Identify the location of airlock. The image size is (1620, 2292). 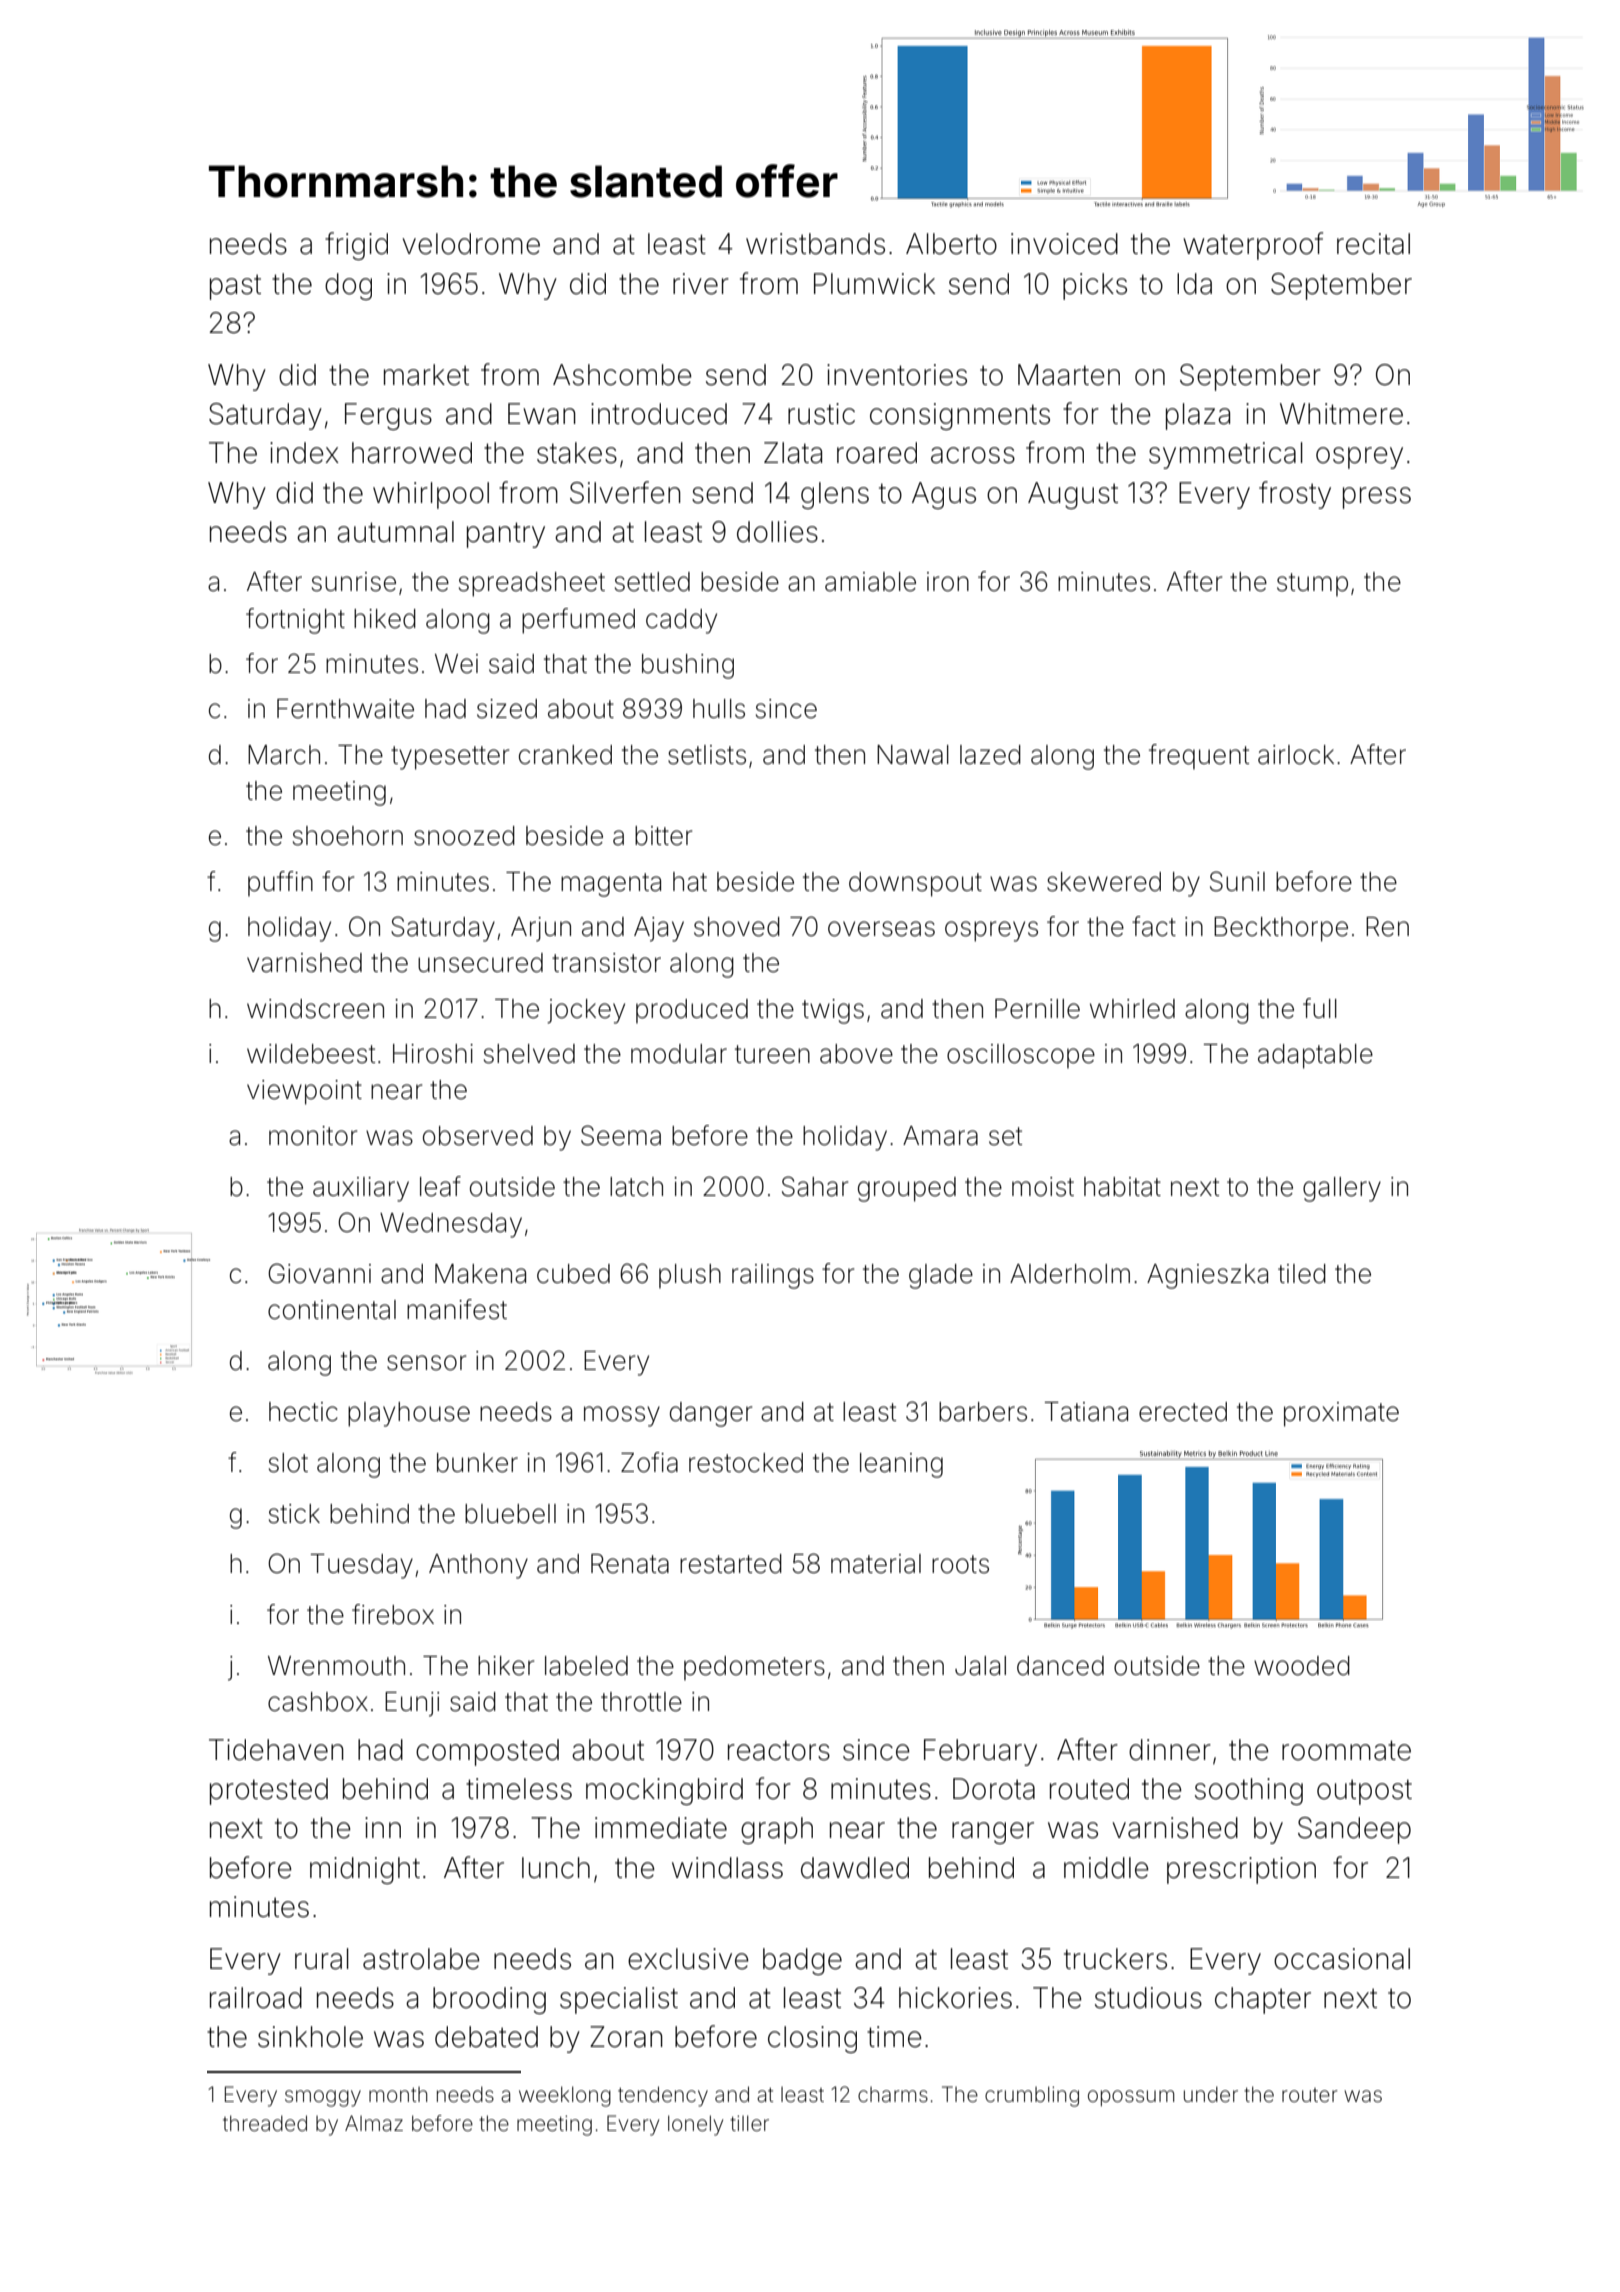
(1296, 755).
